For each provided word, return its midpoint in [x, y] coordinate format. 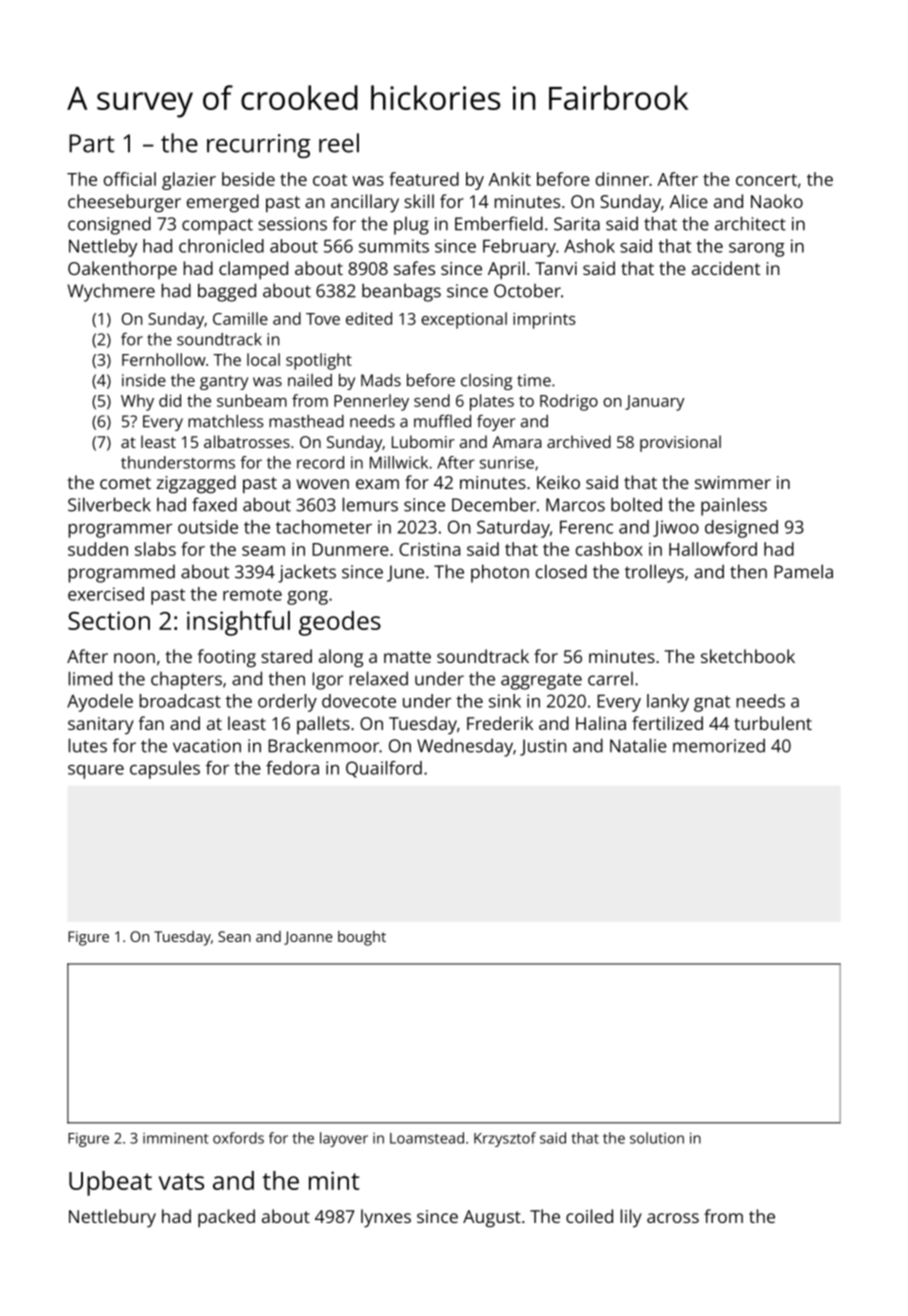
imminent [175, 1138]
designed [741, 529]
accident [726, 268]
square [96, 772]
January [655, 403]
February [519, 248]
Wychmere [111, 292]
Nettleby [103, 248]
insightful [238, 623]
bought [362, 938]
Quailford [384, 769]
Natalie [638, 745]
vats [181, 1181]
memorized [719, 745]
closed [561, 571]
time [534, 380]
